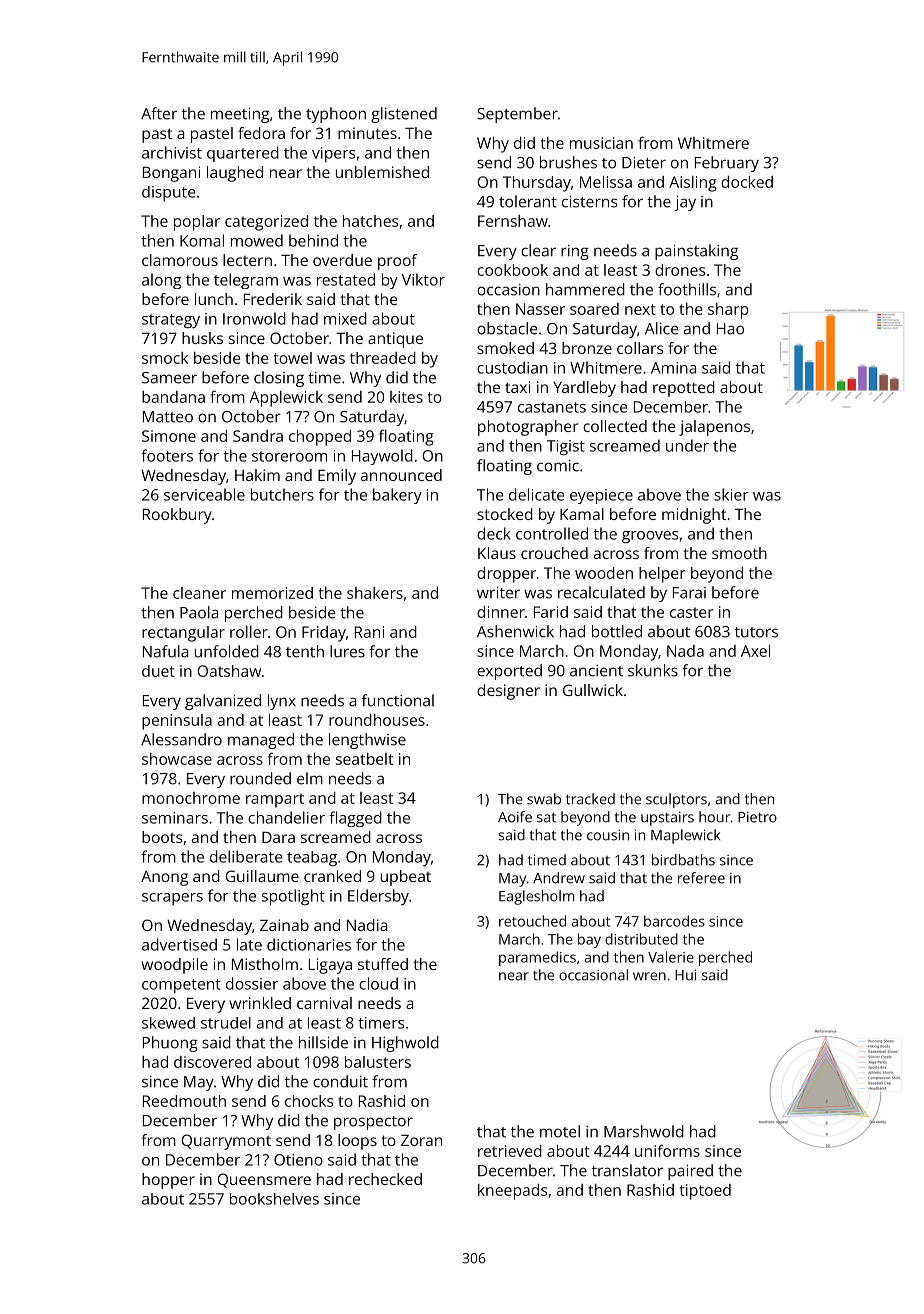 The image size is (924, 1314). Describe the element at coordinates (345, 318) in the screenshot. I see `mixed` at that location.
